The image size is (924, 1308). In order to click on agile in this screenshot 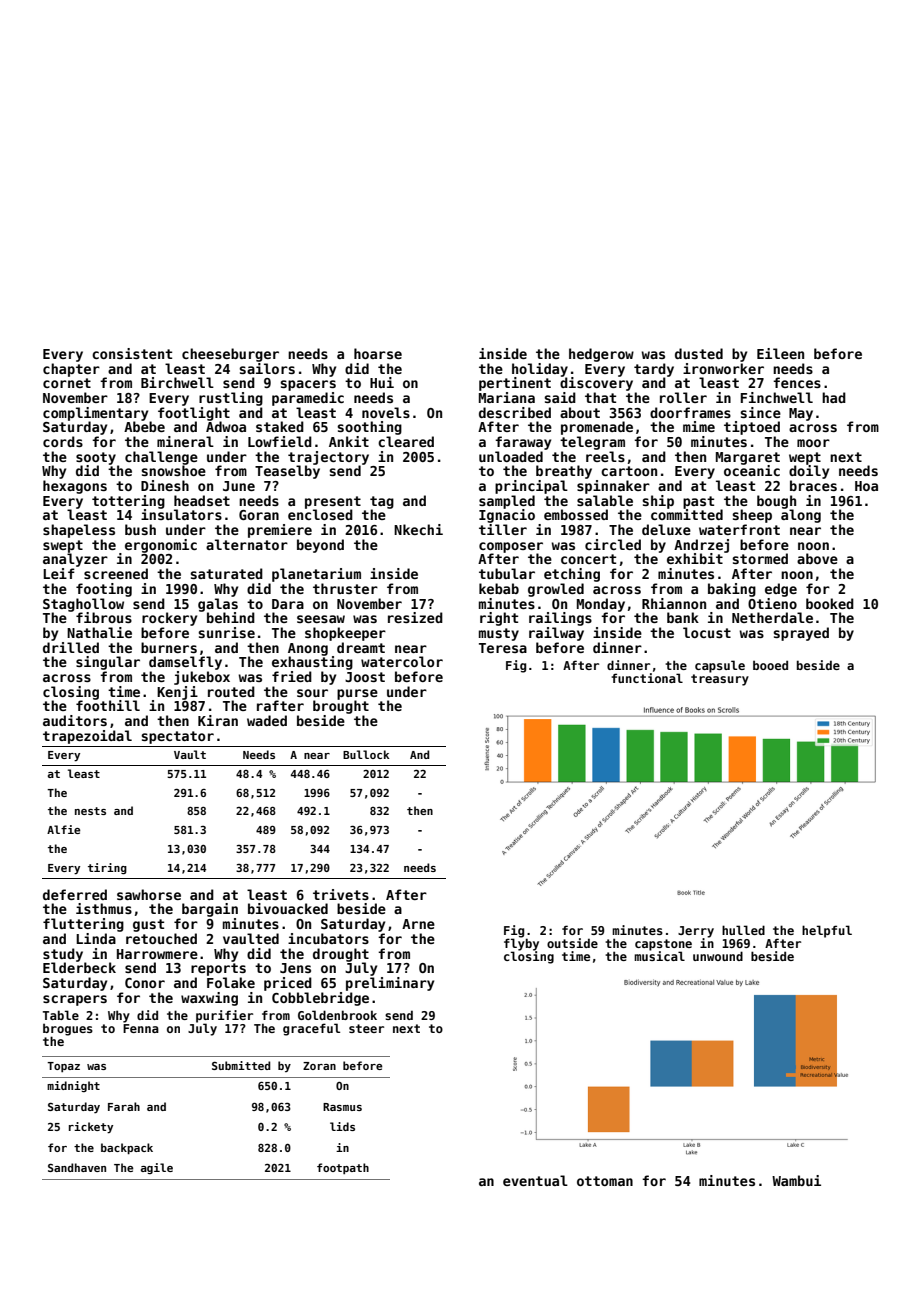, I will do `click(157, 1168)`.
